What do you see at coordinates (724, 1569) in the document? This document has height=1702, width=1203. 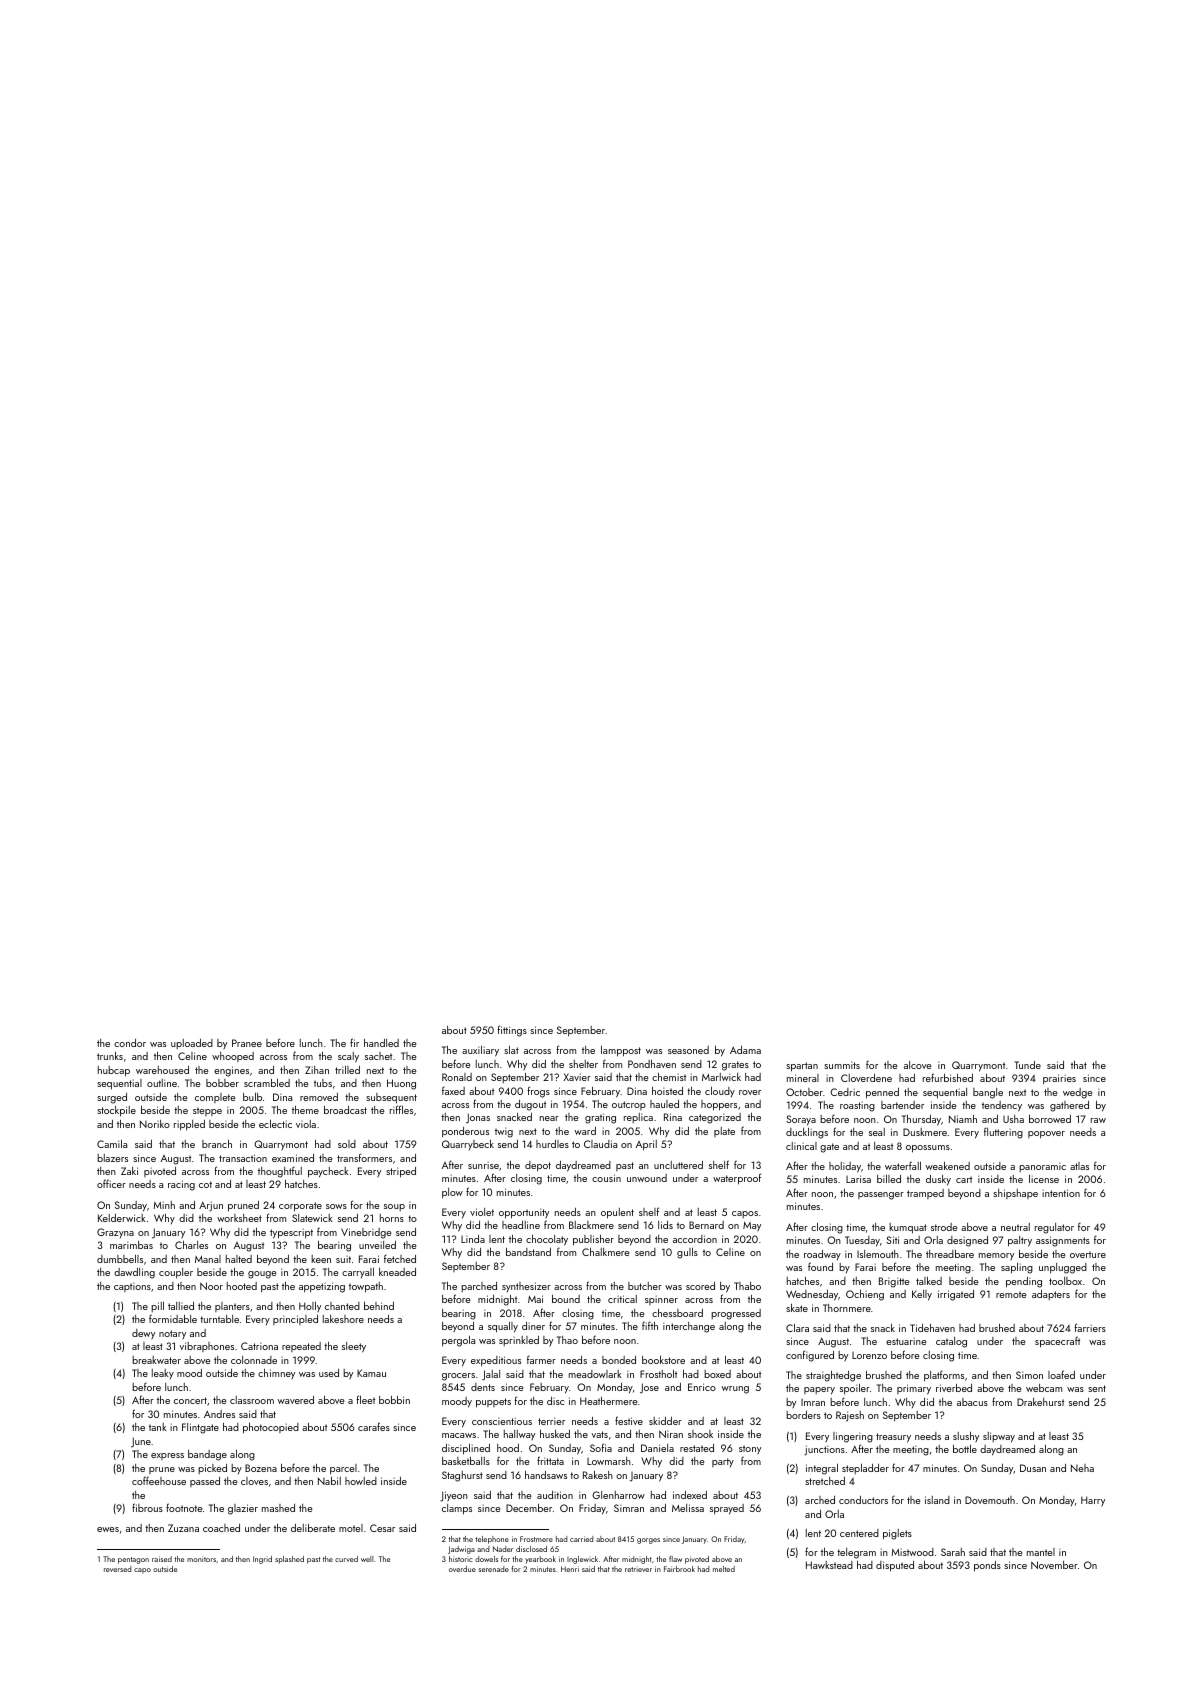 I see `melted` at bounding box center [724, 1569].
